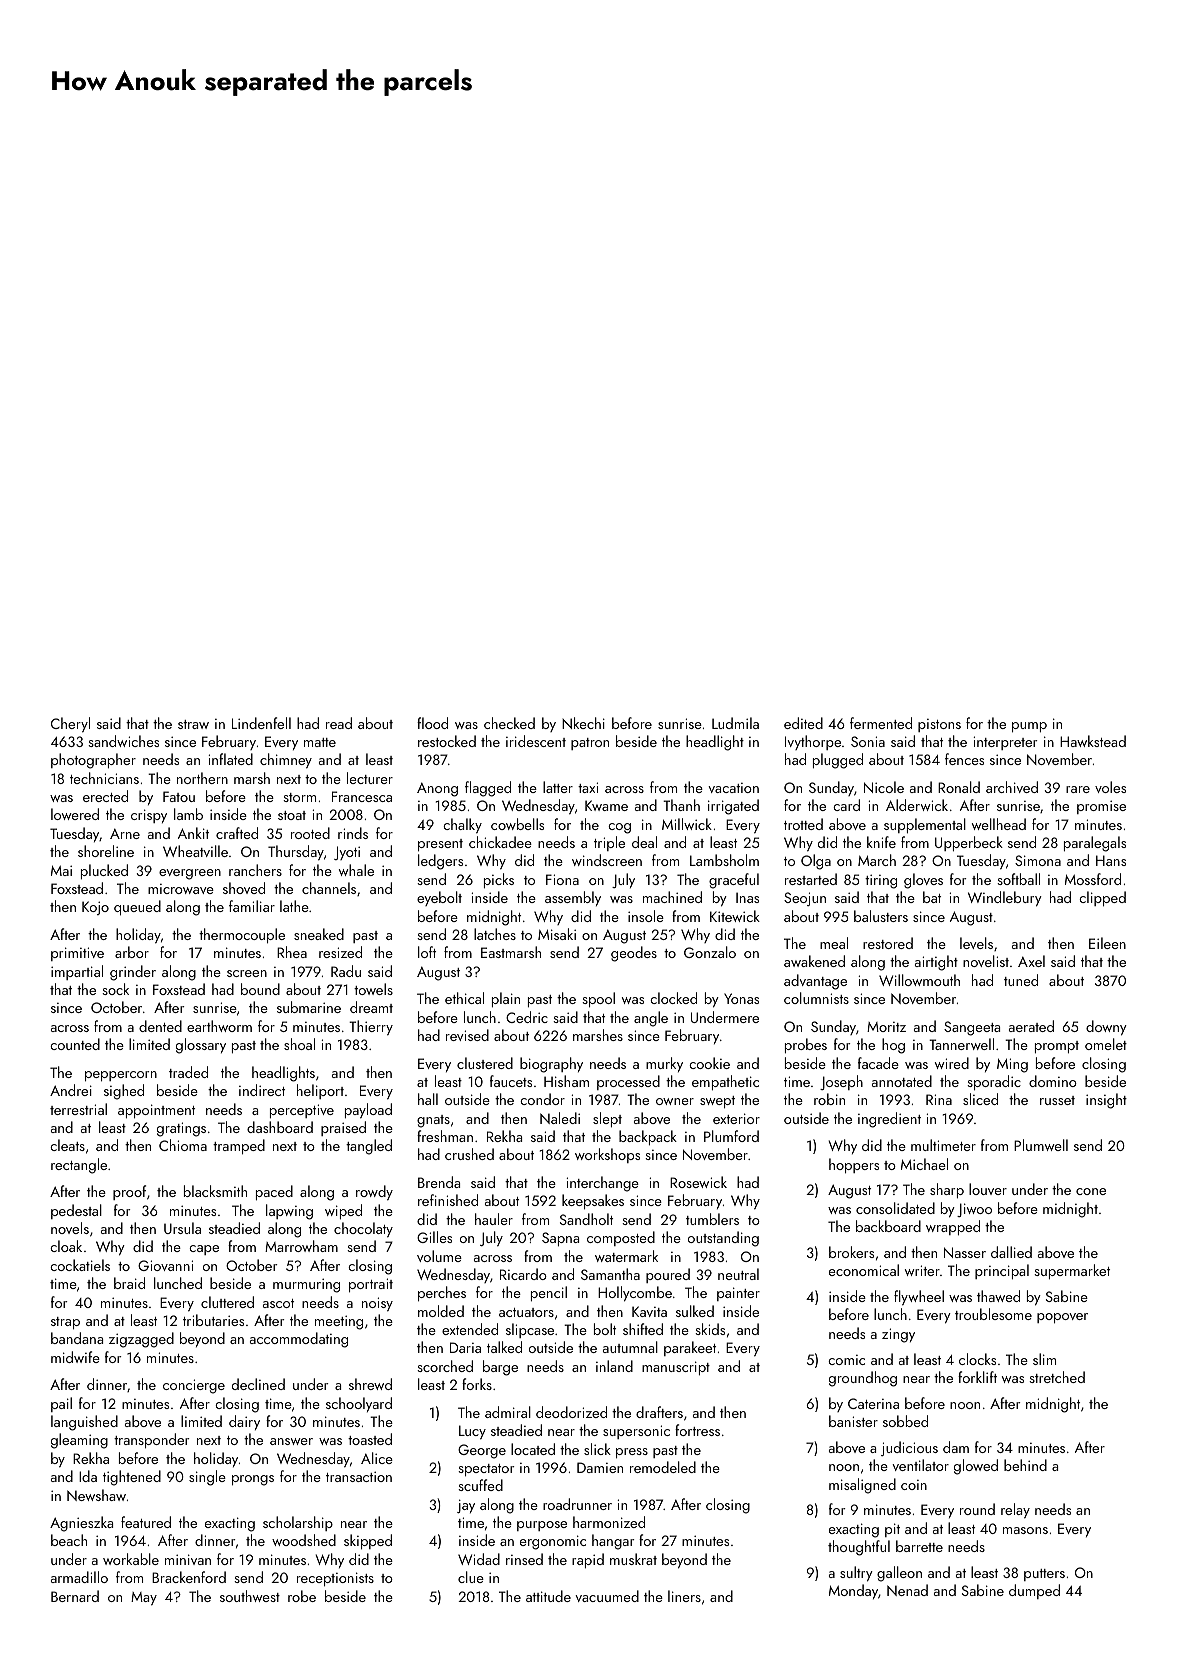  What do you see at coordinates (684, 1596) in the page?
I see `liners` at bounding box center [684, 1596].
